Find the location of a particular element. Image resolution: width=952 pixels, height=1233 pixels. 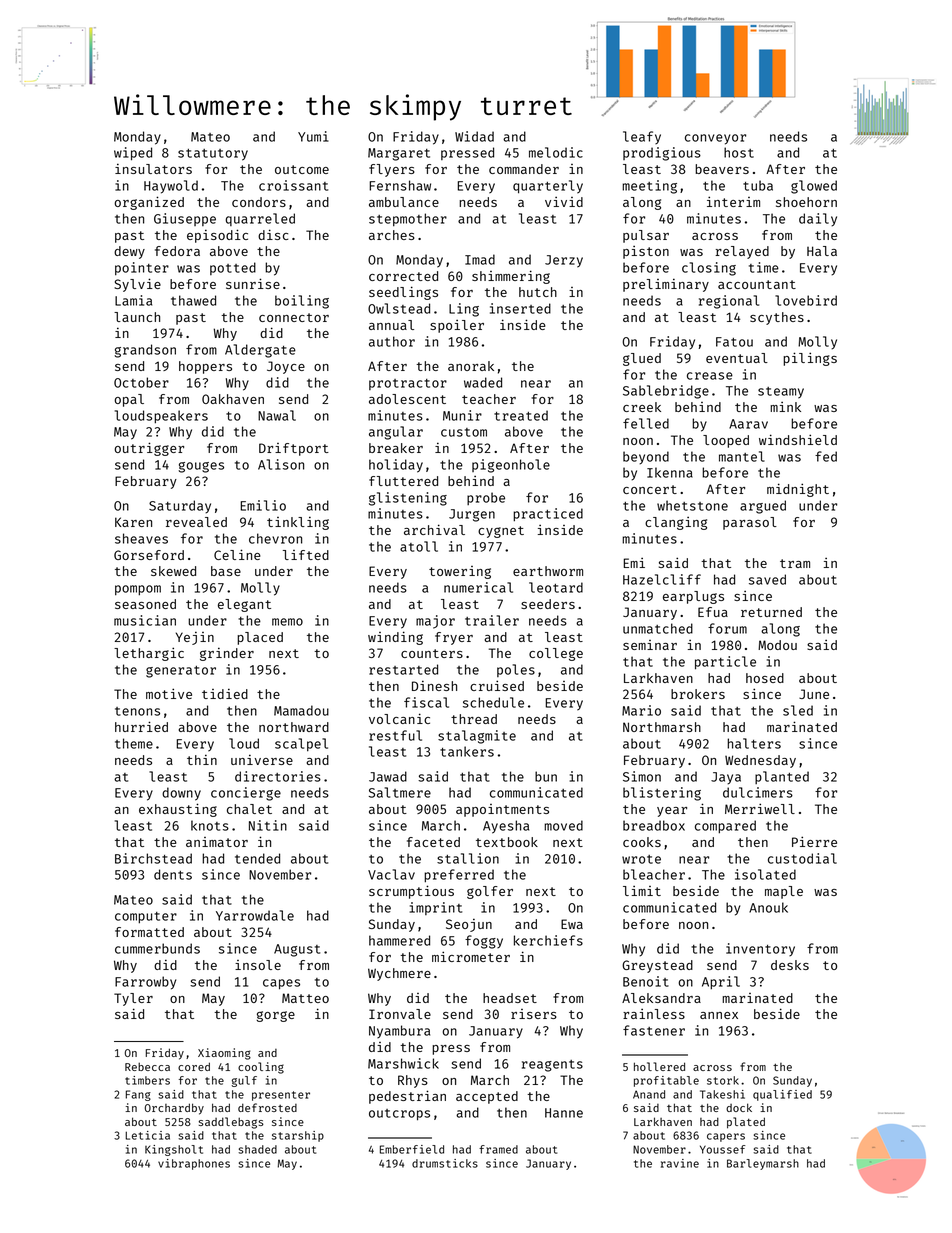

leafy is located at coordinates (642, 137).
